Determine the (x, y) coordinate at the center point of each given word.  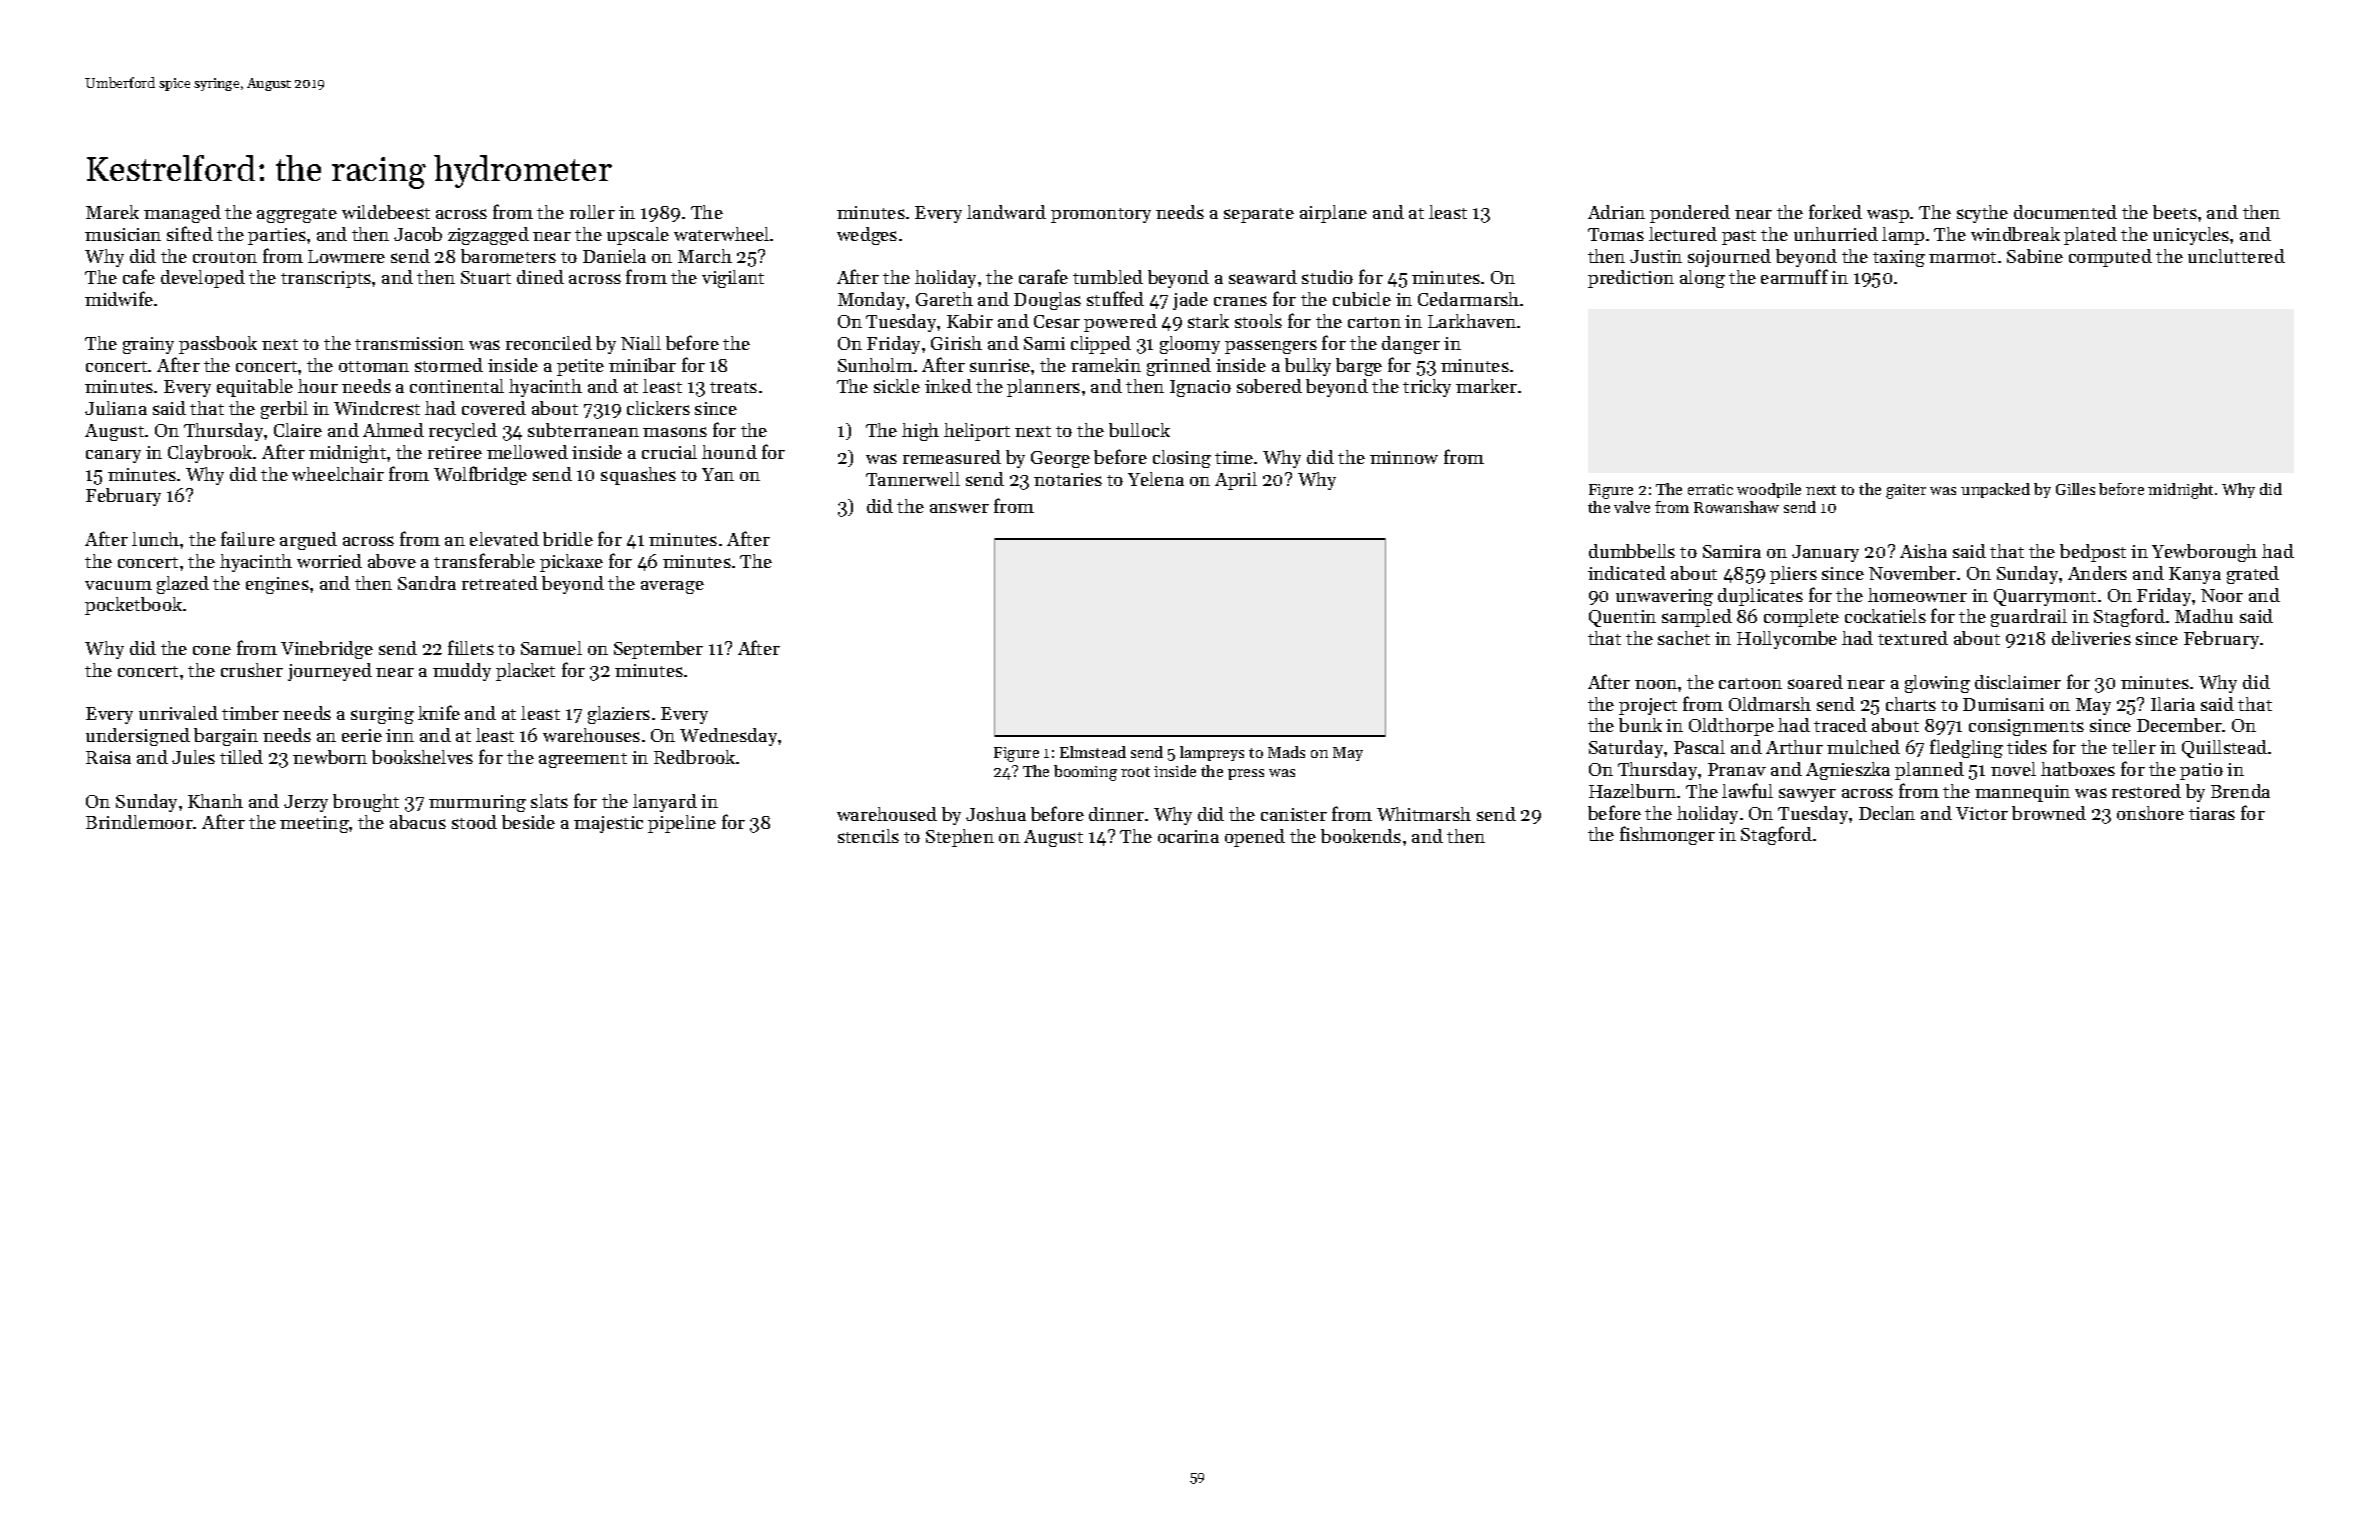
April (1236, 481)
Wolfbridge (480, 475)
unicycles (2191, 236)
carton (1374, 322)
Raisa (108, 757)
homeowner (1917, 595)
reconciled (549, 343)
